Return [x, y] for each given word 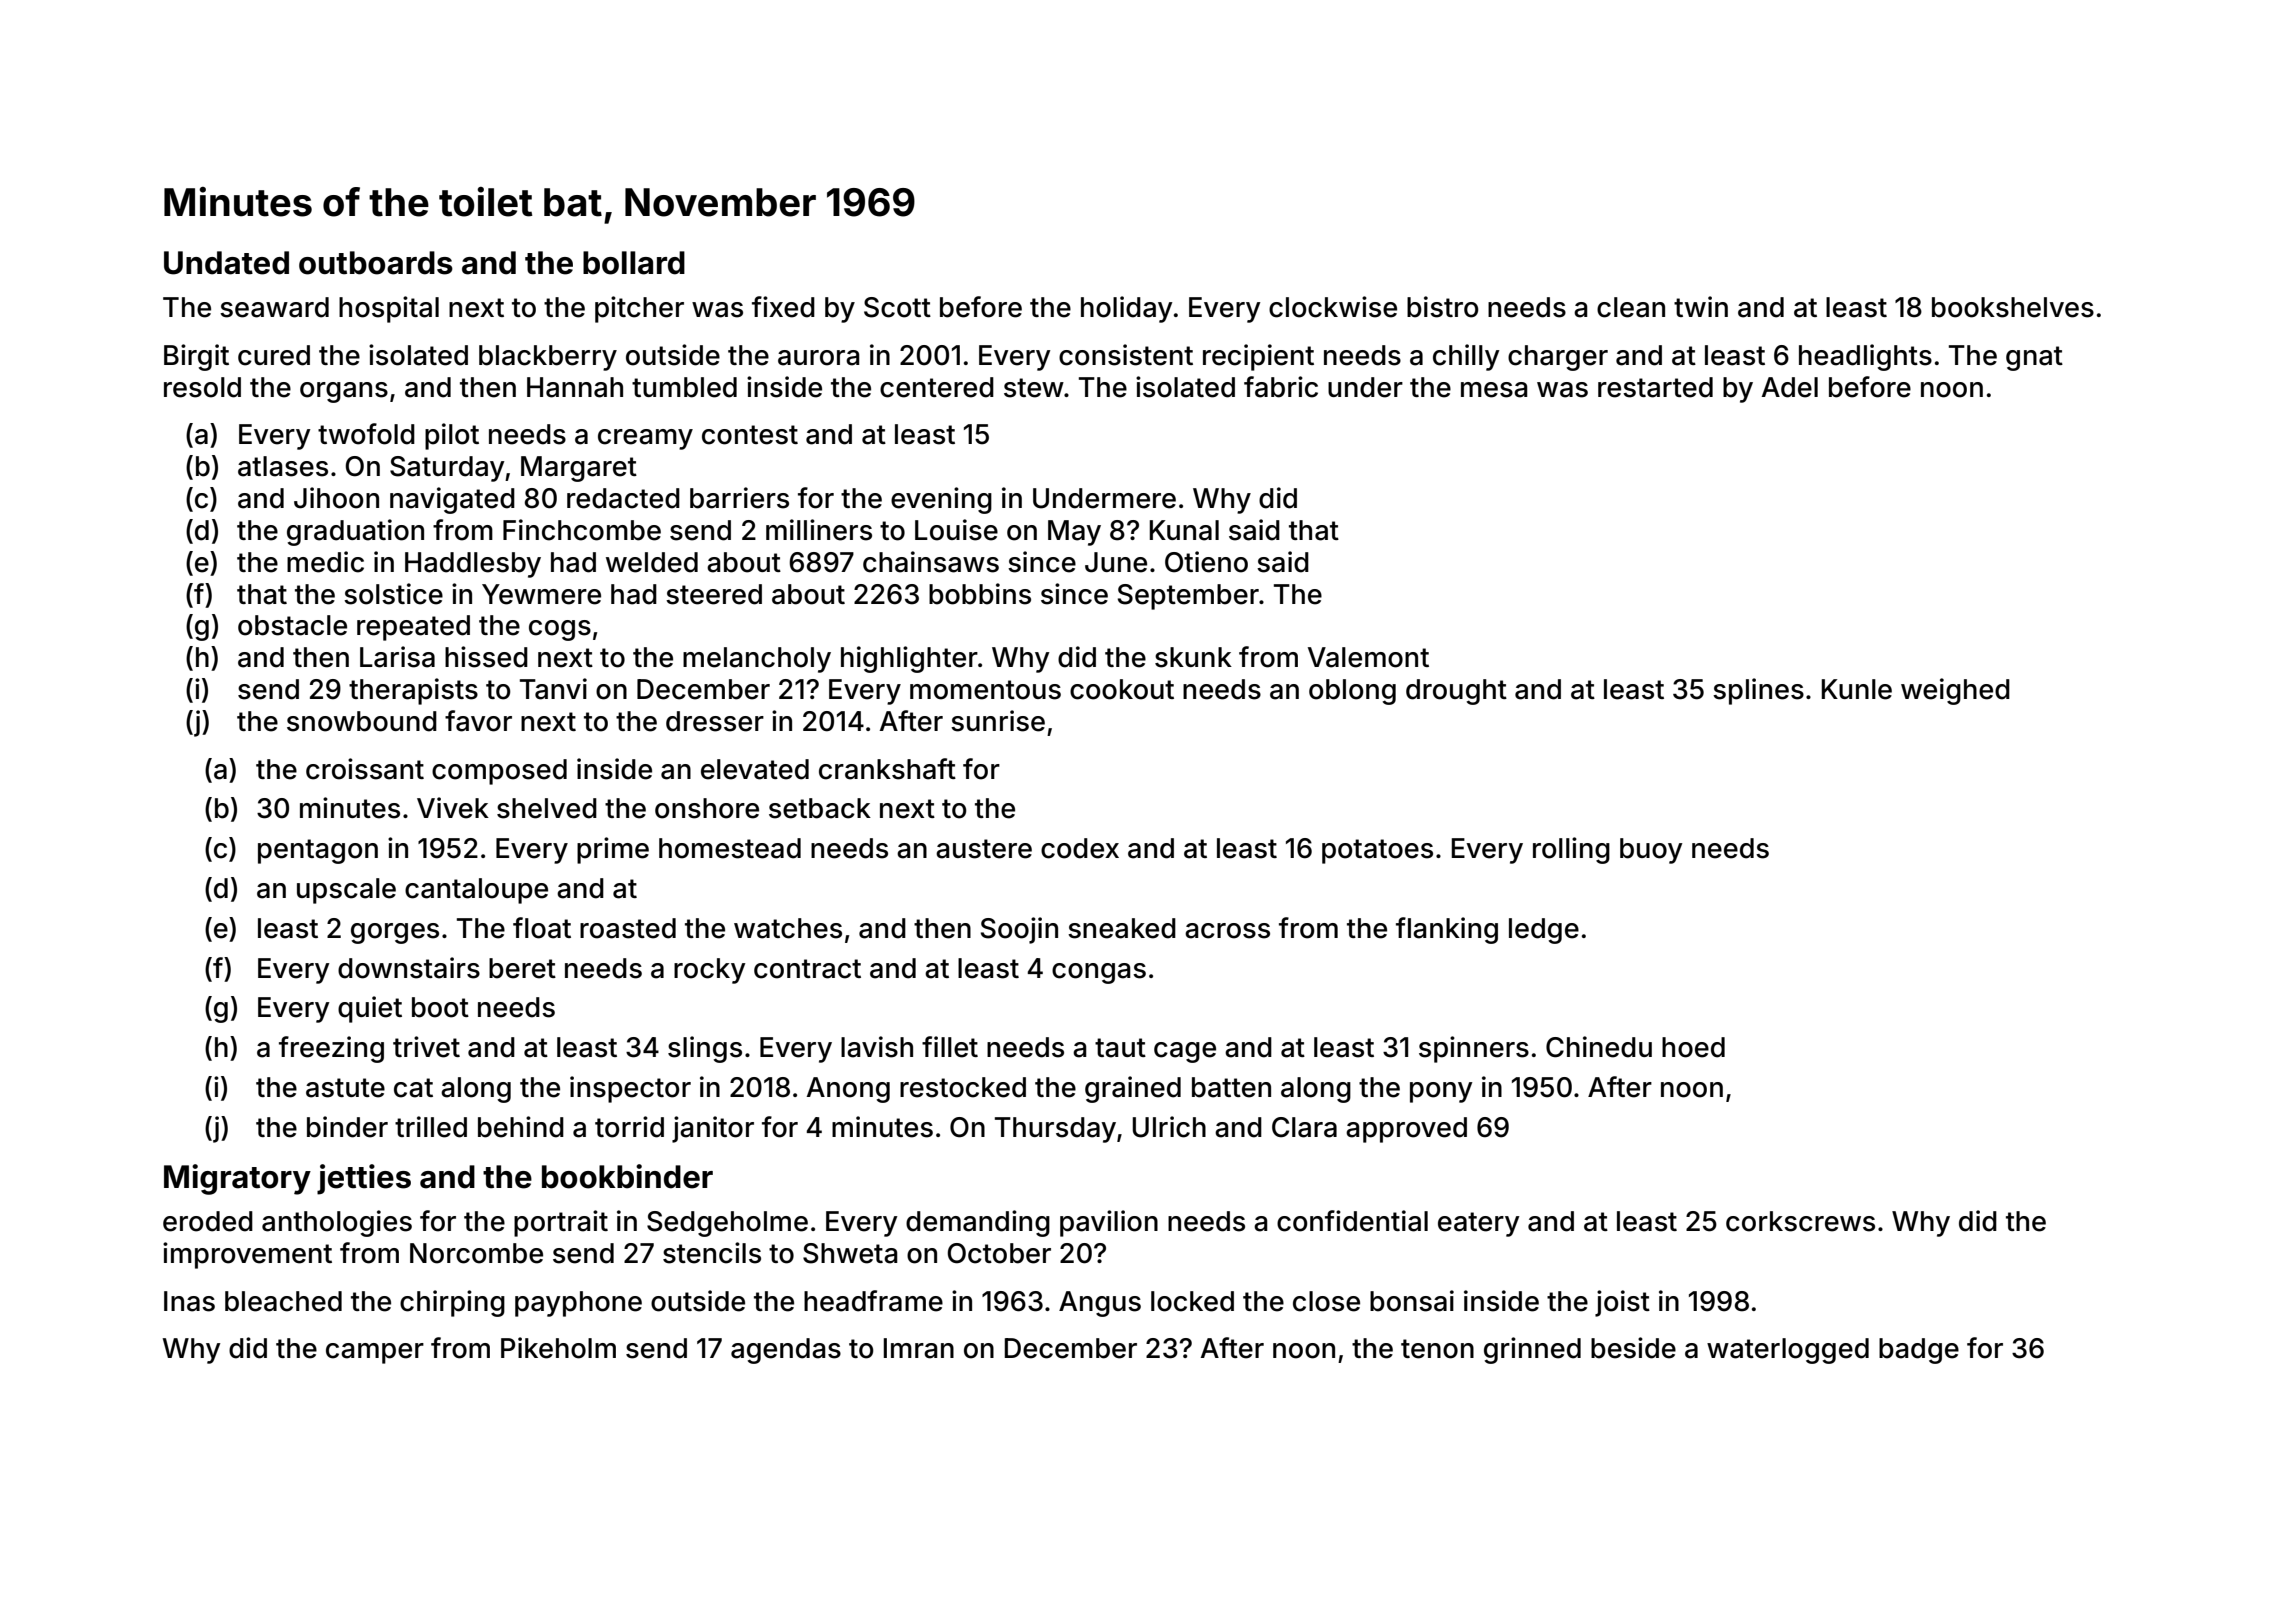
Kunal [1184, 530]
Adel [1789, 387]
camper [375, 1353]
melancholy [757, 660]
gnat [2034, 358]
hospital [389, 309]
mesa [1494, 390]
